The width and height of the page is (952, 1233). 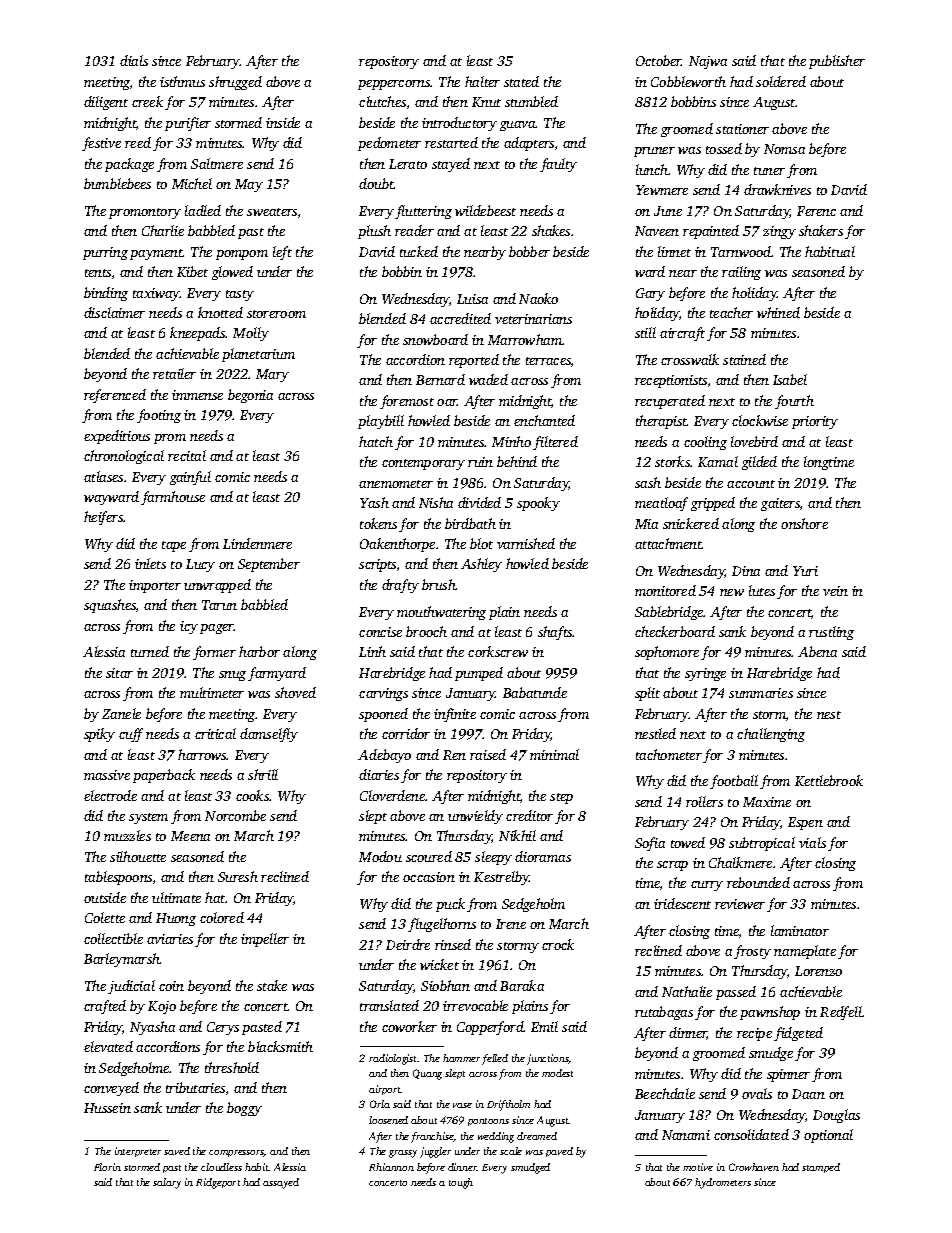 I want to click on recipe, so click(x=754, y=1034).
